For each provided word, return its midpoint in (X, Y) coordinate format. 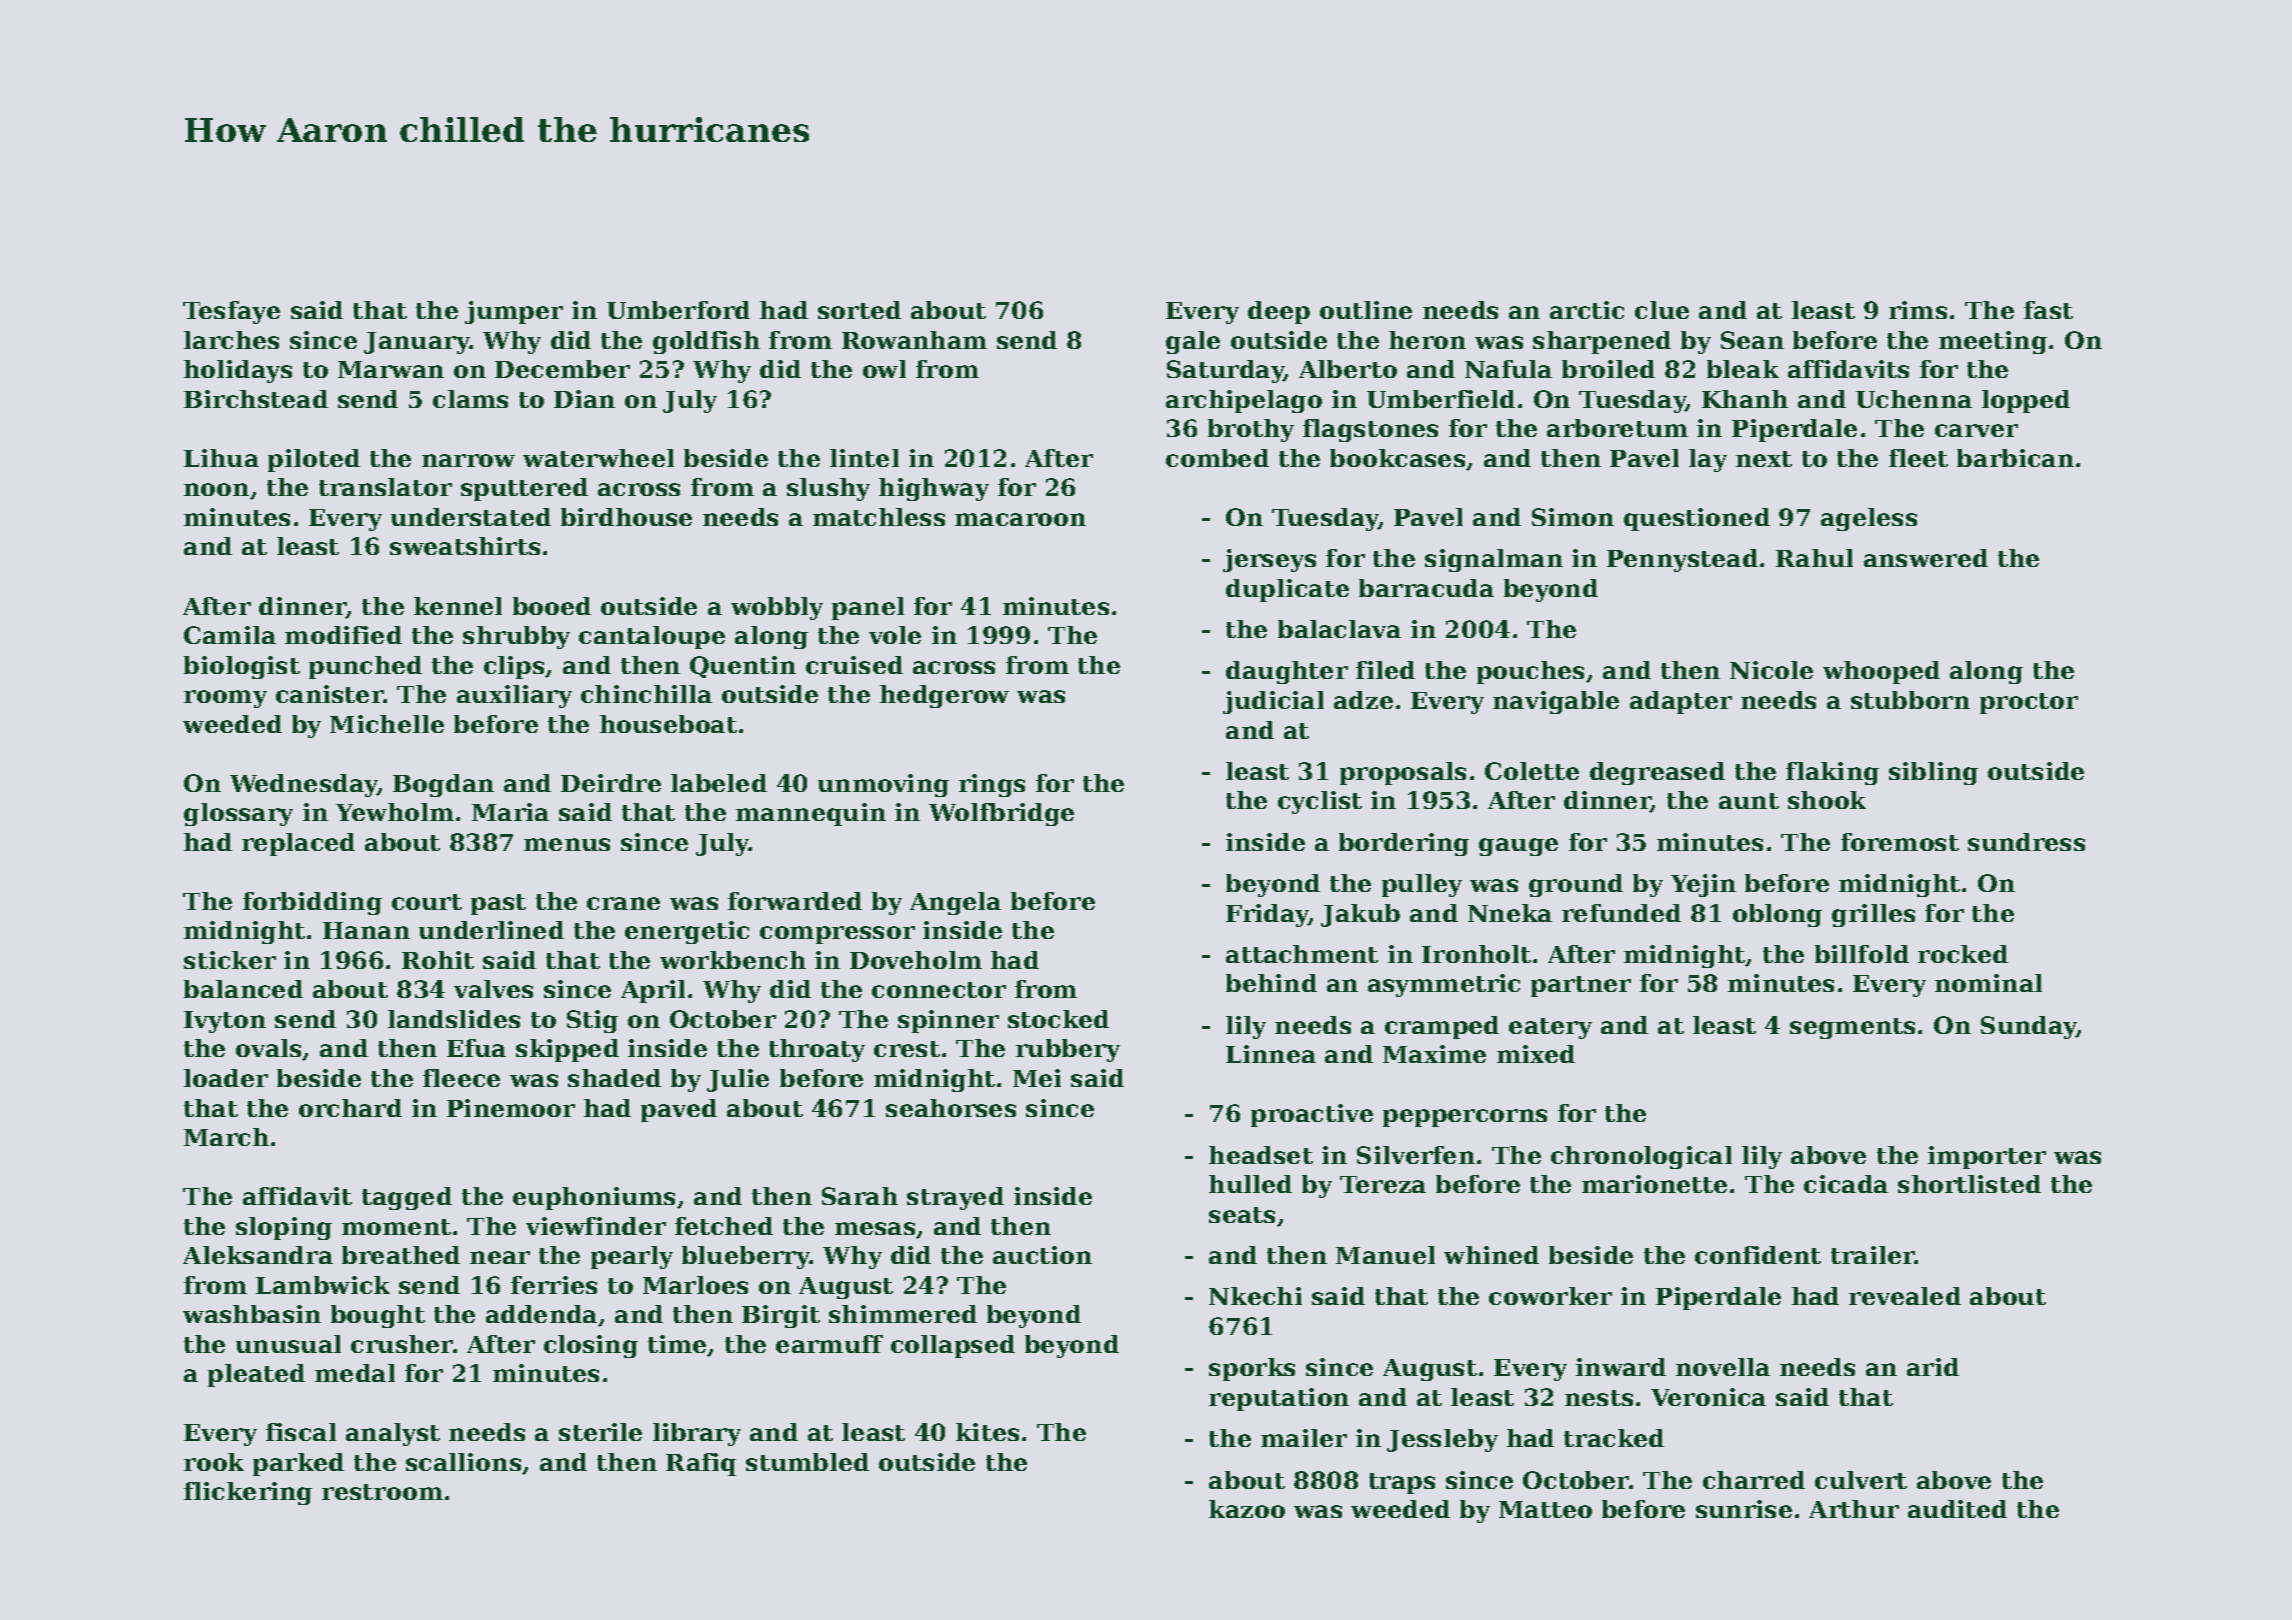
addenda (541, 1314)
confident (1758, 1255)
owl (884, 369)
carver (1976, 430)
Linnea (1271, 1054)
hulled (1250, 1184)
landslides (454, 1019)
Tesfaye (231, 312)
